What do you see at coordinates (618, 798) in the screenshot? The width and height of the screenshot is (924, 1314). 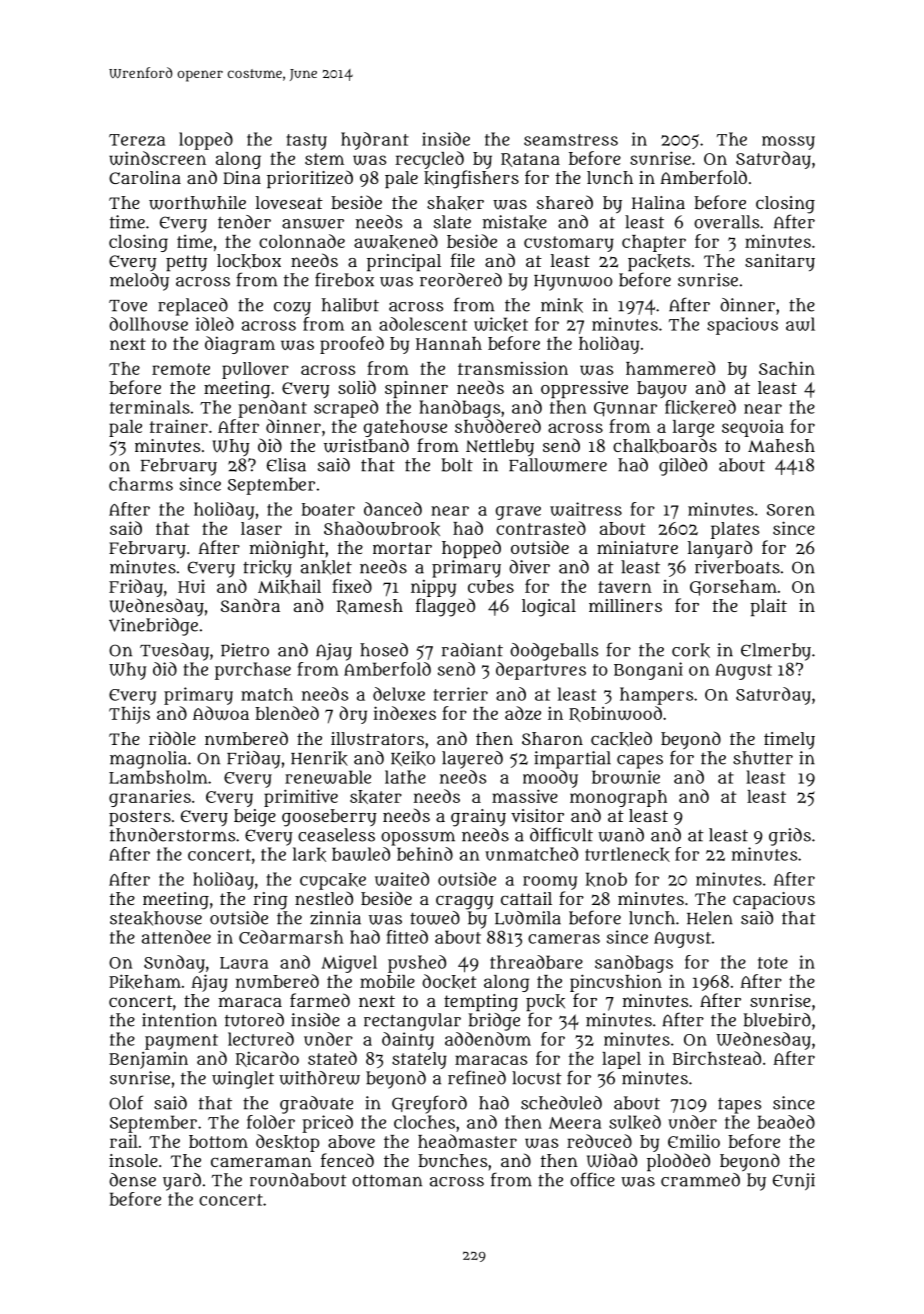 I see `monograph` at bounding box center [618, 798].
